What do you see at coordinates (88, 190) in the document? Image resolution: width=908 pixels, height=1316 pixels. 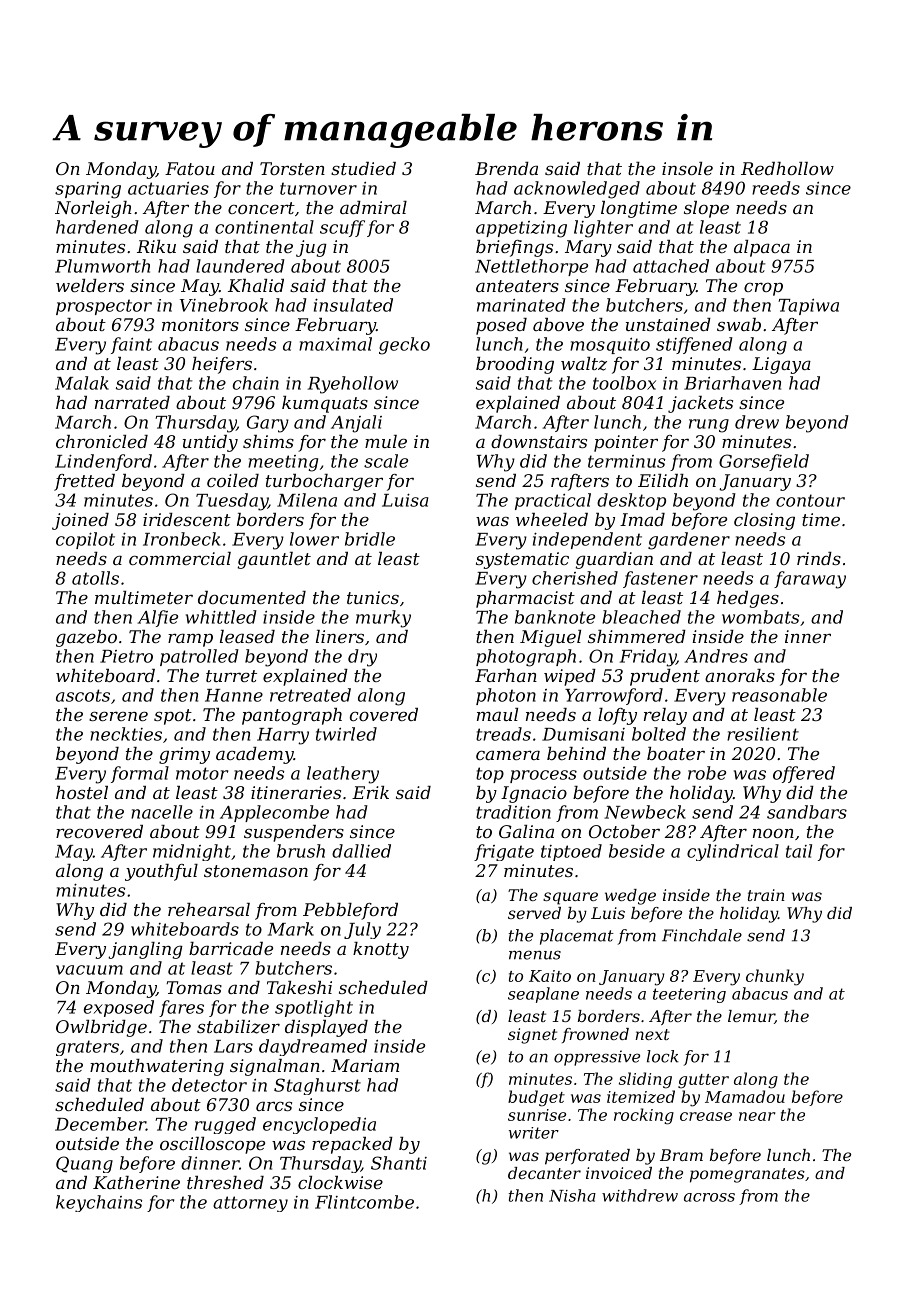 I see `sparing` at bounding box center [88, 190].
